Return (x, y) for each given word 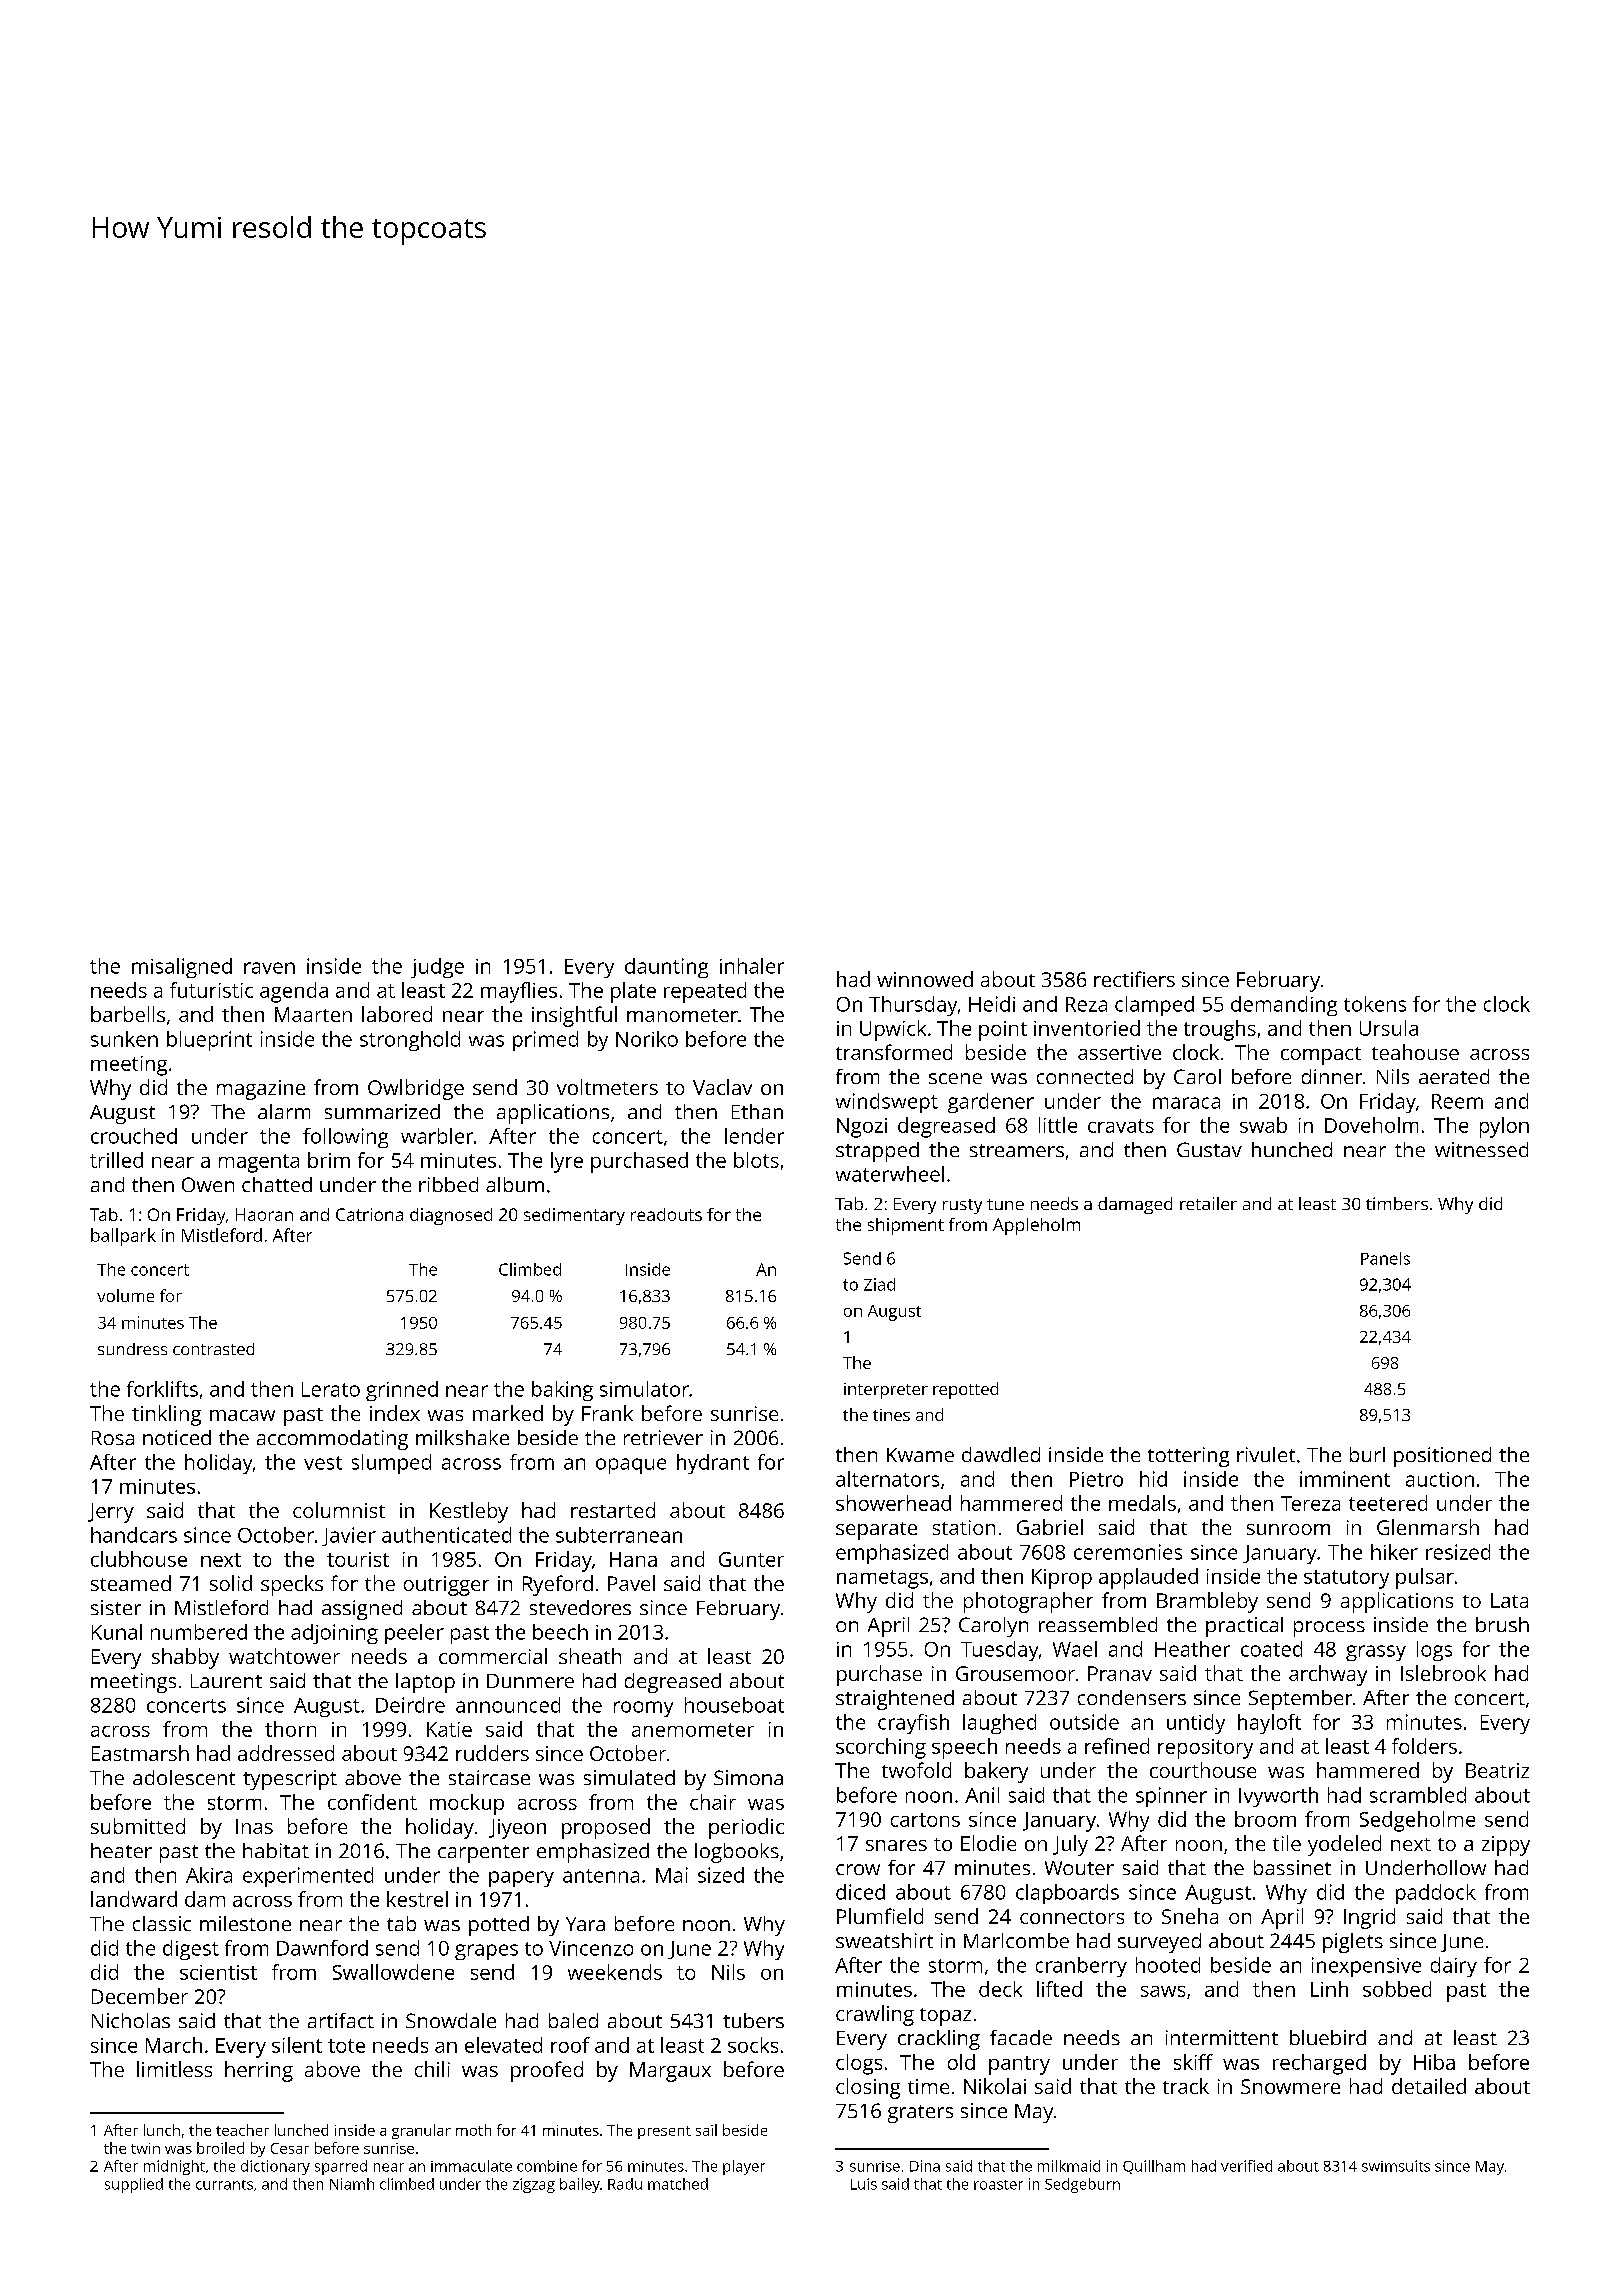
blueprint (209, 1041)
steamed (131, 1583)
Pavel (631, 1583)
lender (754, 1136)
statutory (1346, 1579)
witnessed (1481, 1149)
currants (224, 2185)
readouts (666, 1214)
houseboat (734, 1705)
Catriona (369, 1214)
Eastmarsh (140, 1753)
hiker (1394, 1552)
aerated (1454, 1076)
